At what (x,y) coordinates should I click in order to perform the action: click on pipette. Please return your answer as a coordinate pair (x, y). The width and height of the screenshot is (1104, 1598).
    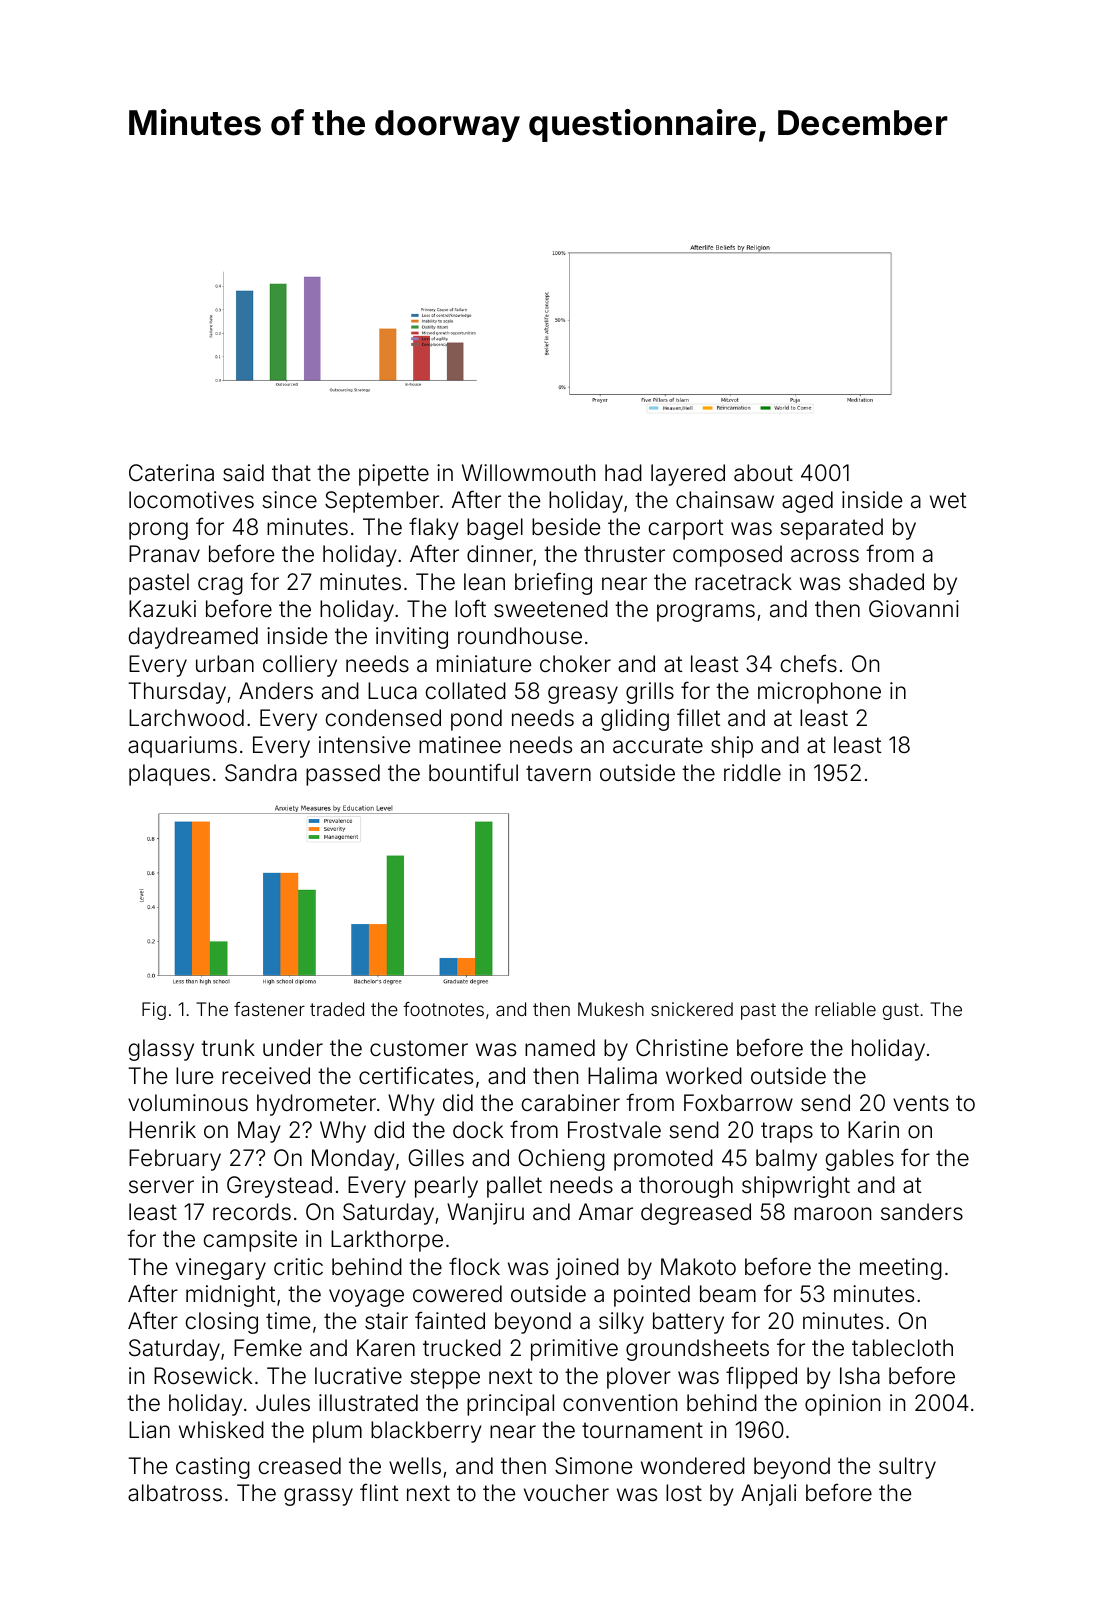
    Looking at the image, I should click on (394, 475).
